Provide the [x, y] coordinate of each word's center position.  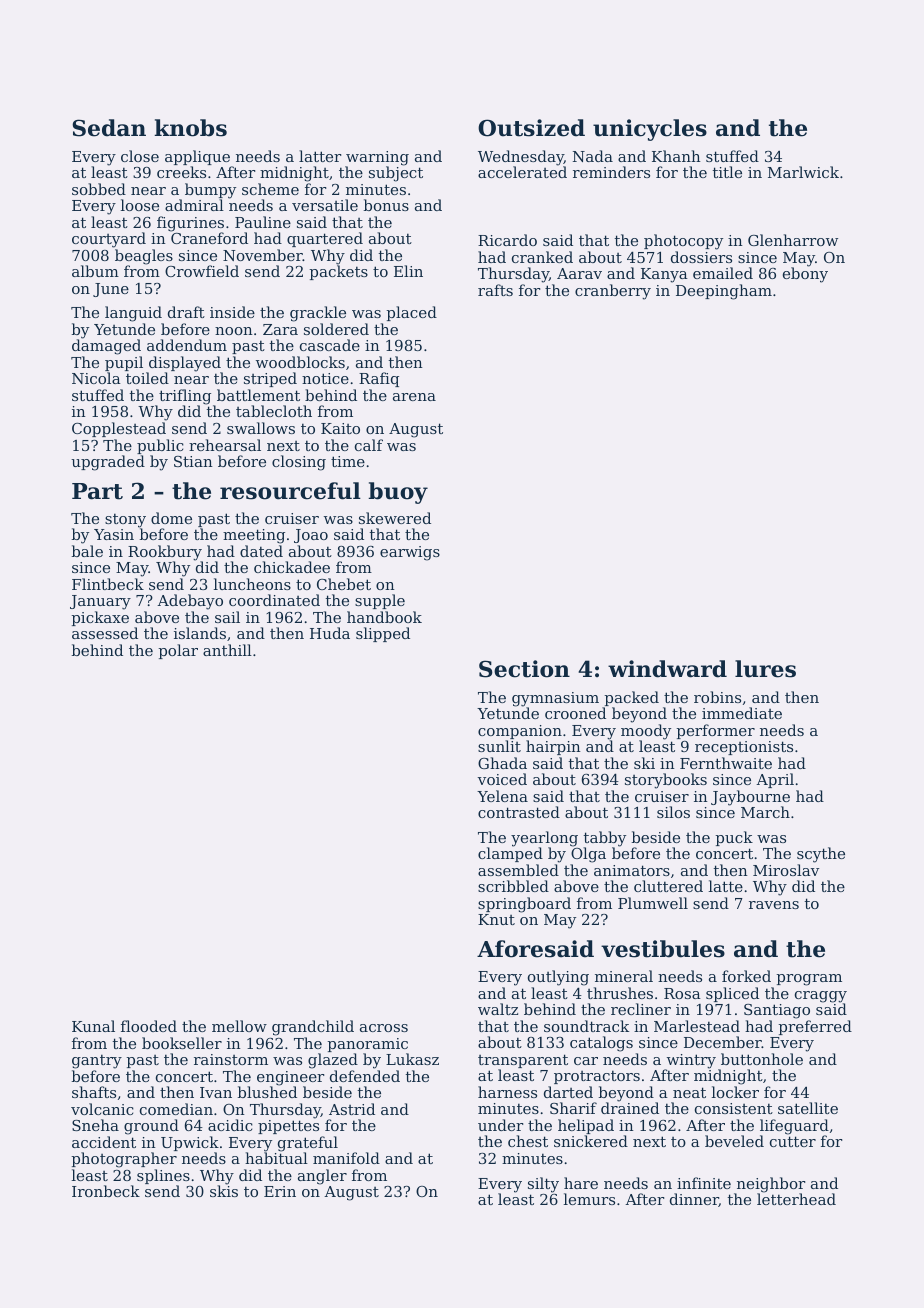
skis [224, 1191]
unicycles [650, 130]
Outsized [531, 128]
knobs [190, 128]
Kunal [93, 1026]
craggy [821, 997]
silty [543, 1185]
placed [411, 313]
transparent [523, 1061]
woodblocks [300, 362]
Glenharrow [793, 240]
